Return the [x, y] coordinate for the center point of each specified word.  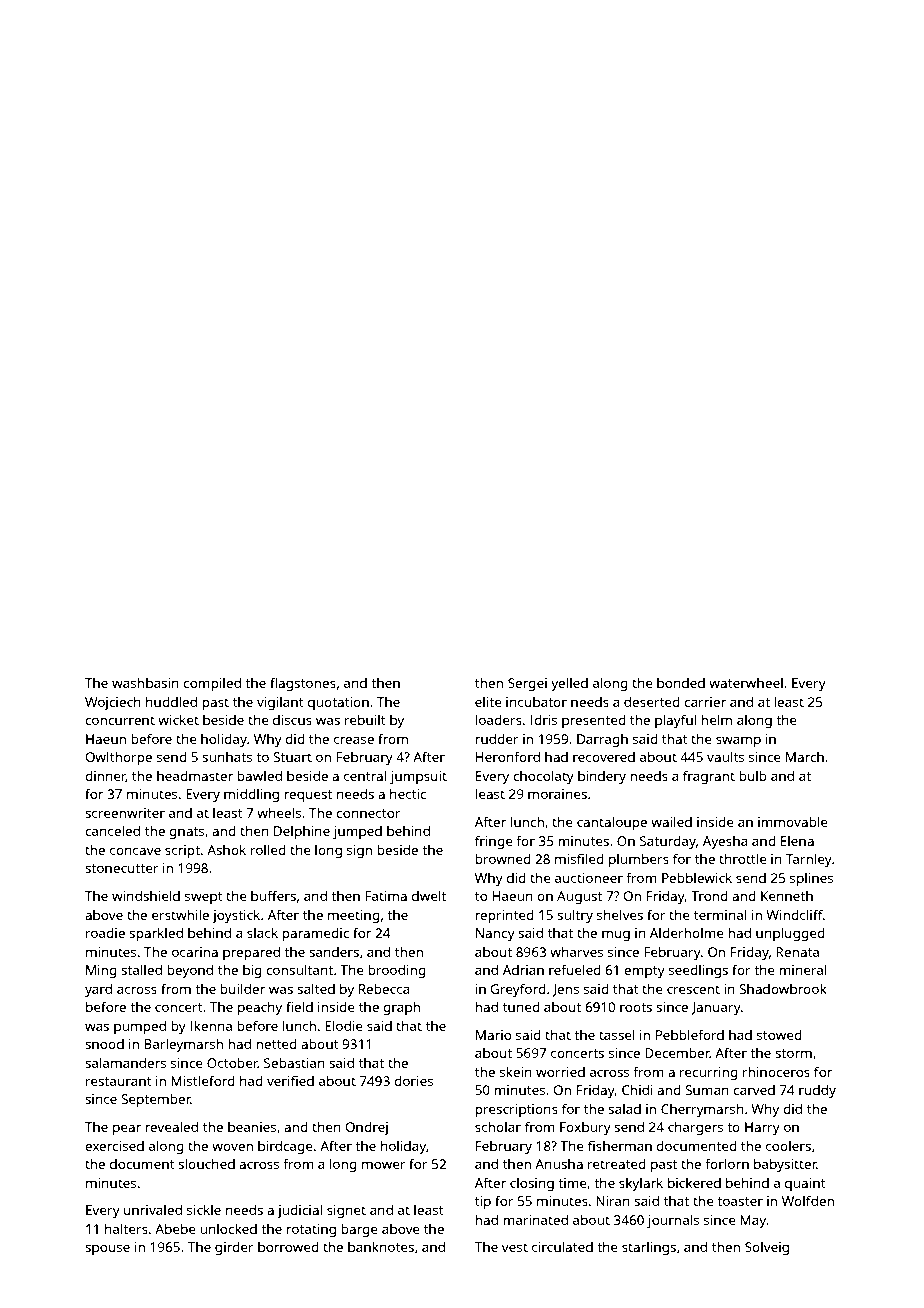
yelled [569, 684]
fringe [494, 842]
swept [204, 898]
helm [716, 719]
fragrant [709, 777]
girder [234, 1248]
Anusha [559, 1164]
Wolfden [808, 1200]
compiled [212, 684]
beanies [252, 1127]
